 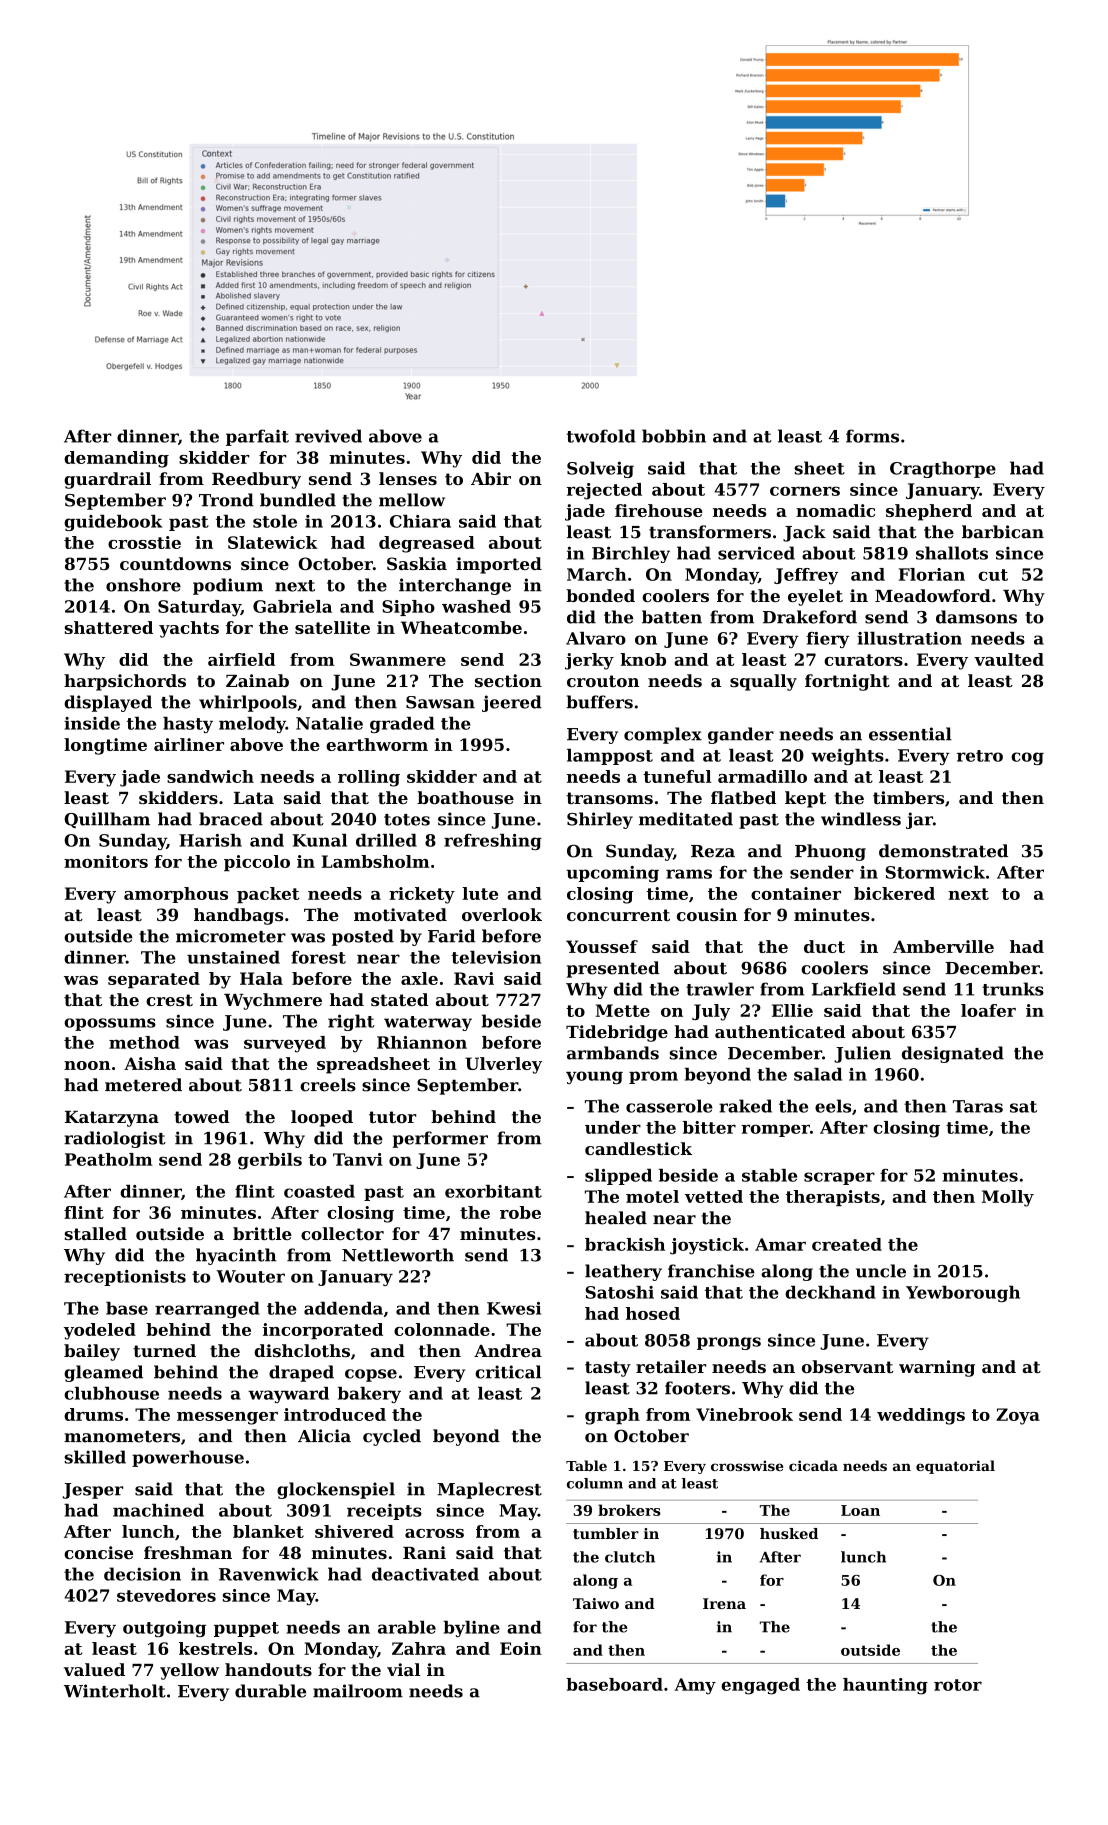 What do you see at coordinates (257, 437) in the screenshot?
I see `parfait` at bounding box center [257, 437].
